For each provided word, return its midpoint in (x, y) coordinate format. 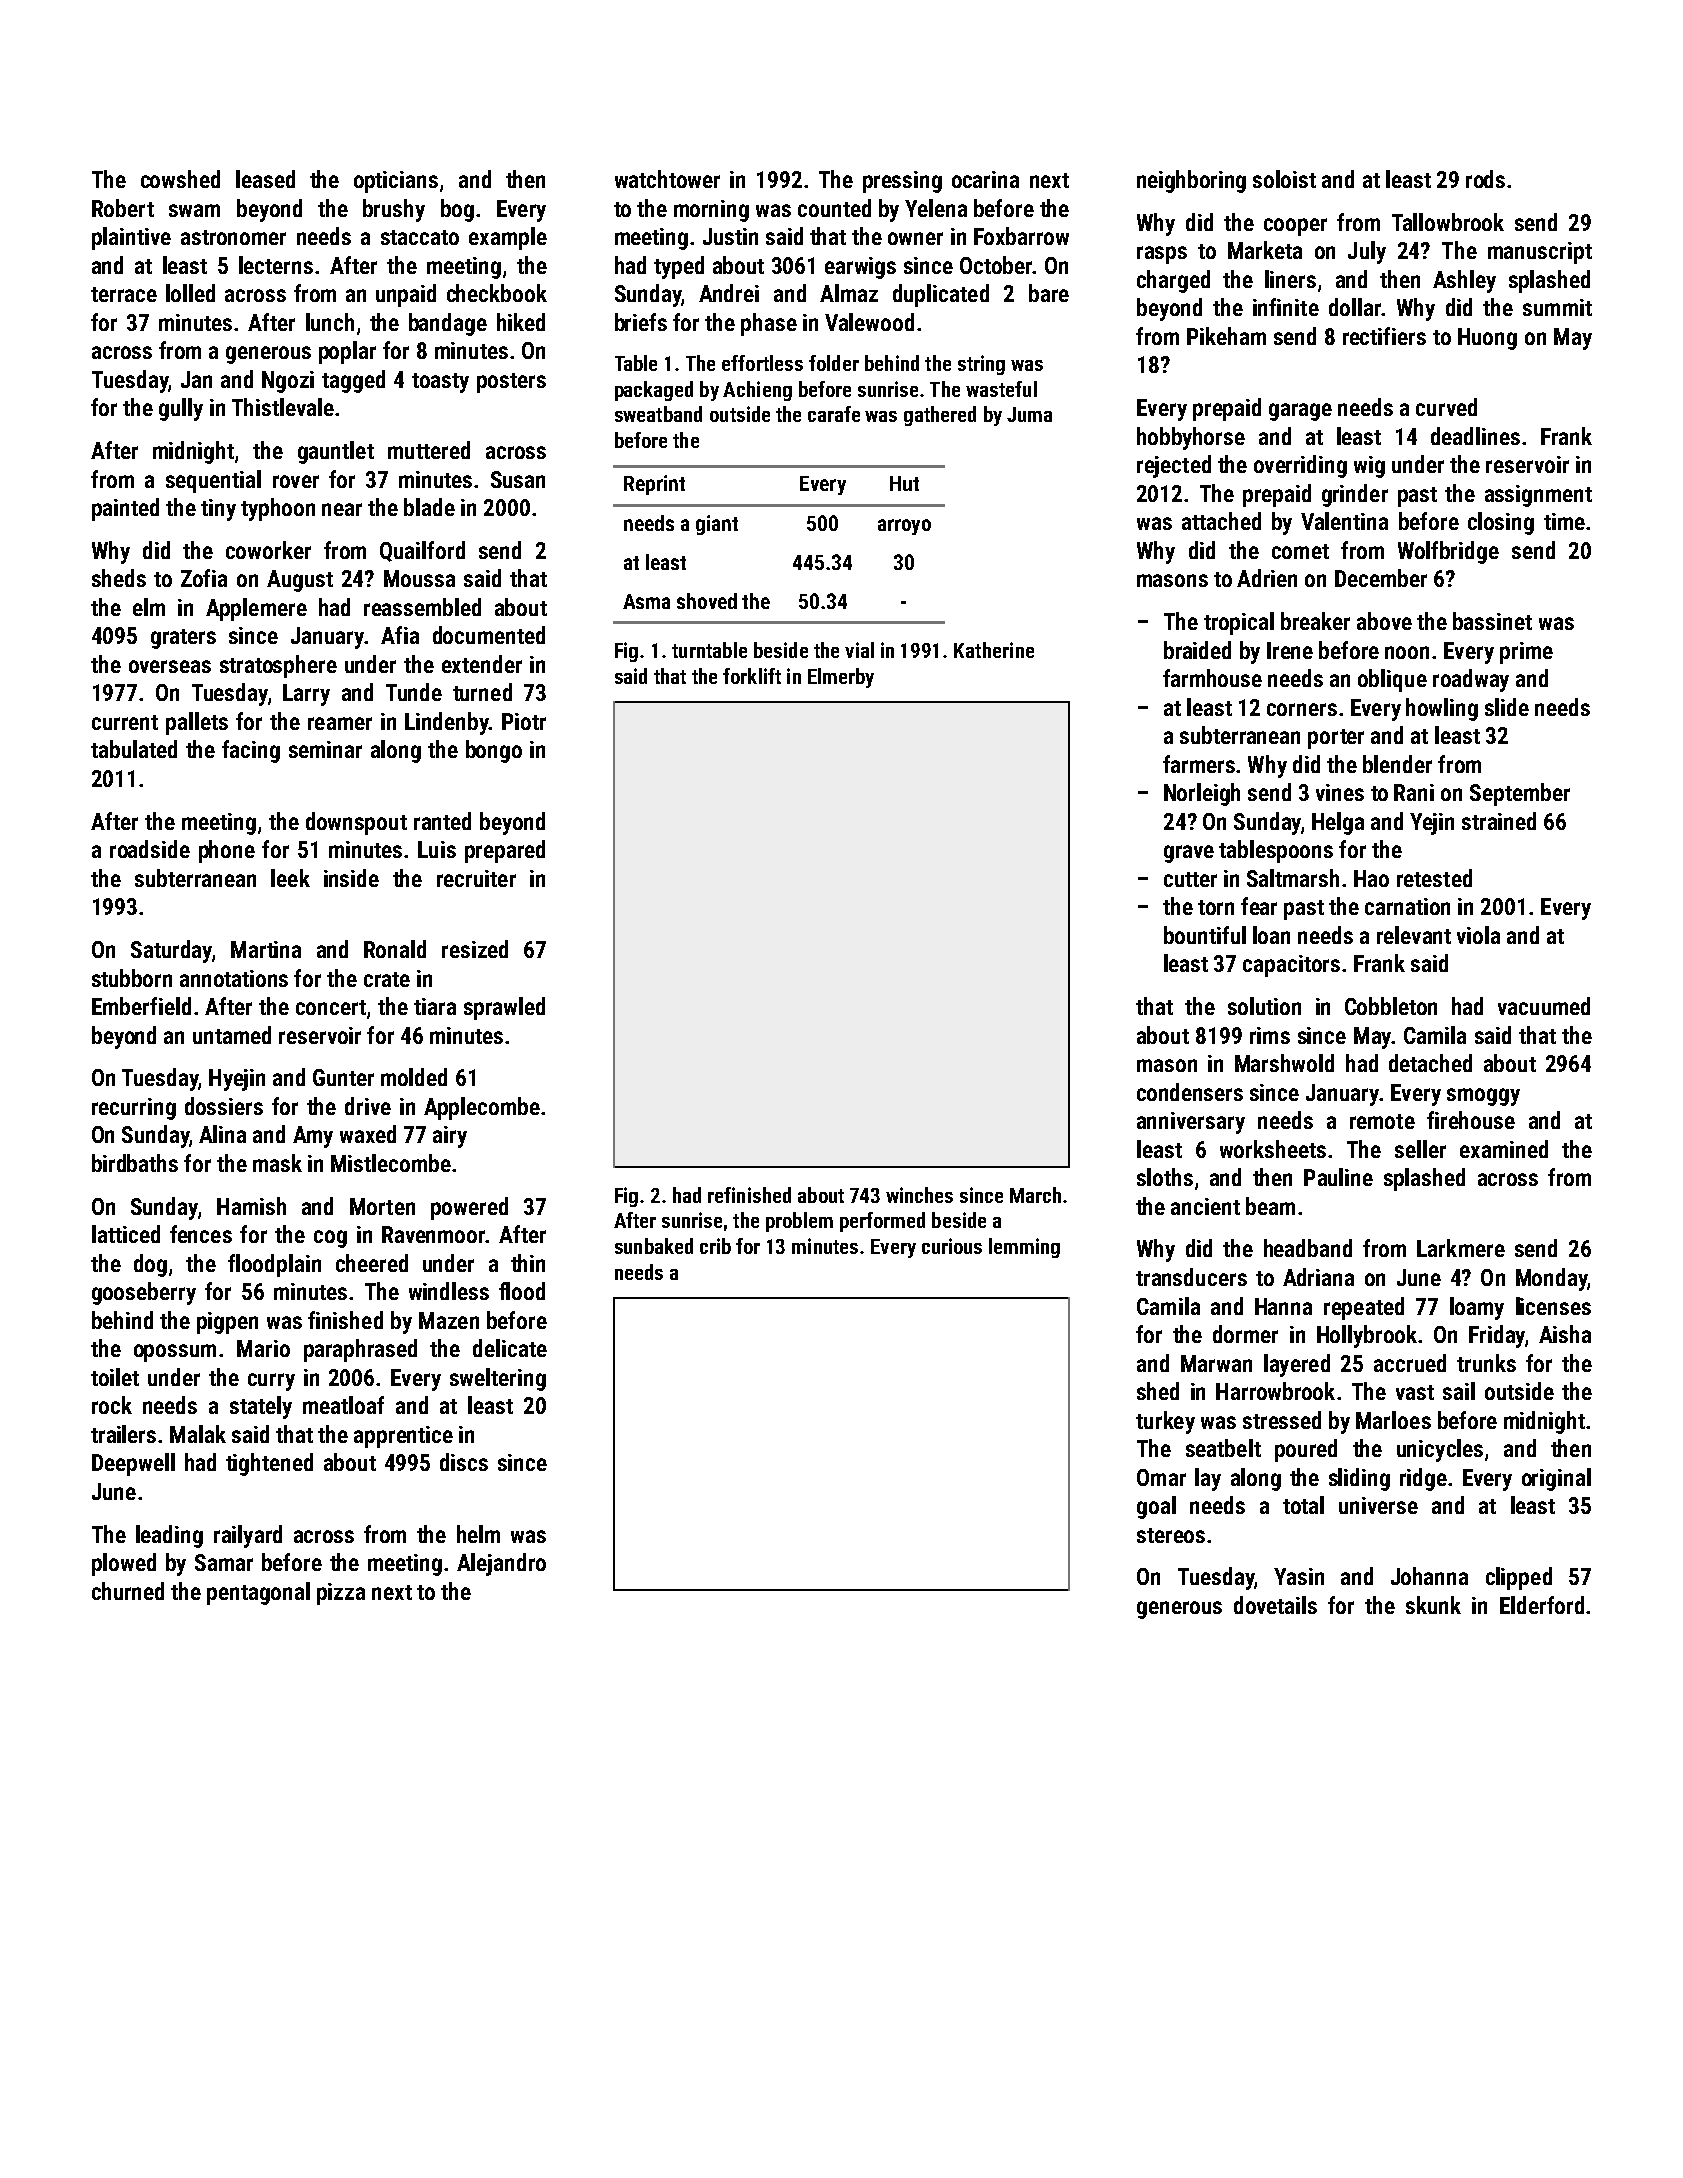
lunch (330, 322)
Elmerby (841, 678)
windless (449, 1291)
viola (1478, 935)
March (1035, 1195)
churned (128, 1591)
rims (1270, 1035)
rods (1485, 179)
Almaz (849, 293)
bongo (494, 751)
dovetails (1275, 1605)
